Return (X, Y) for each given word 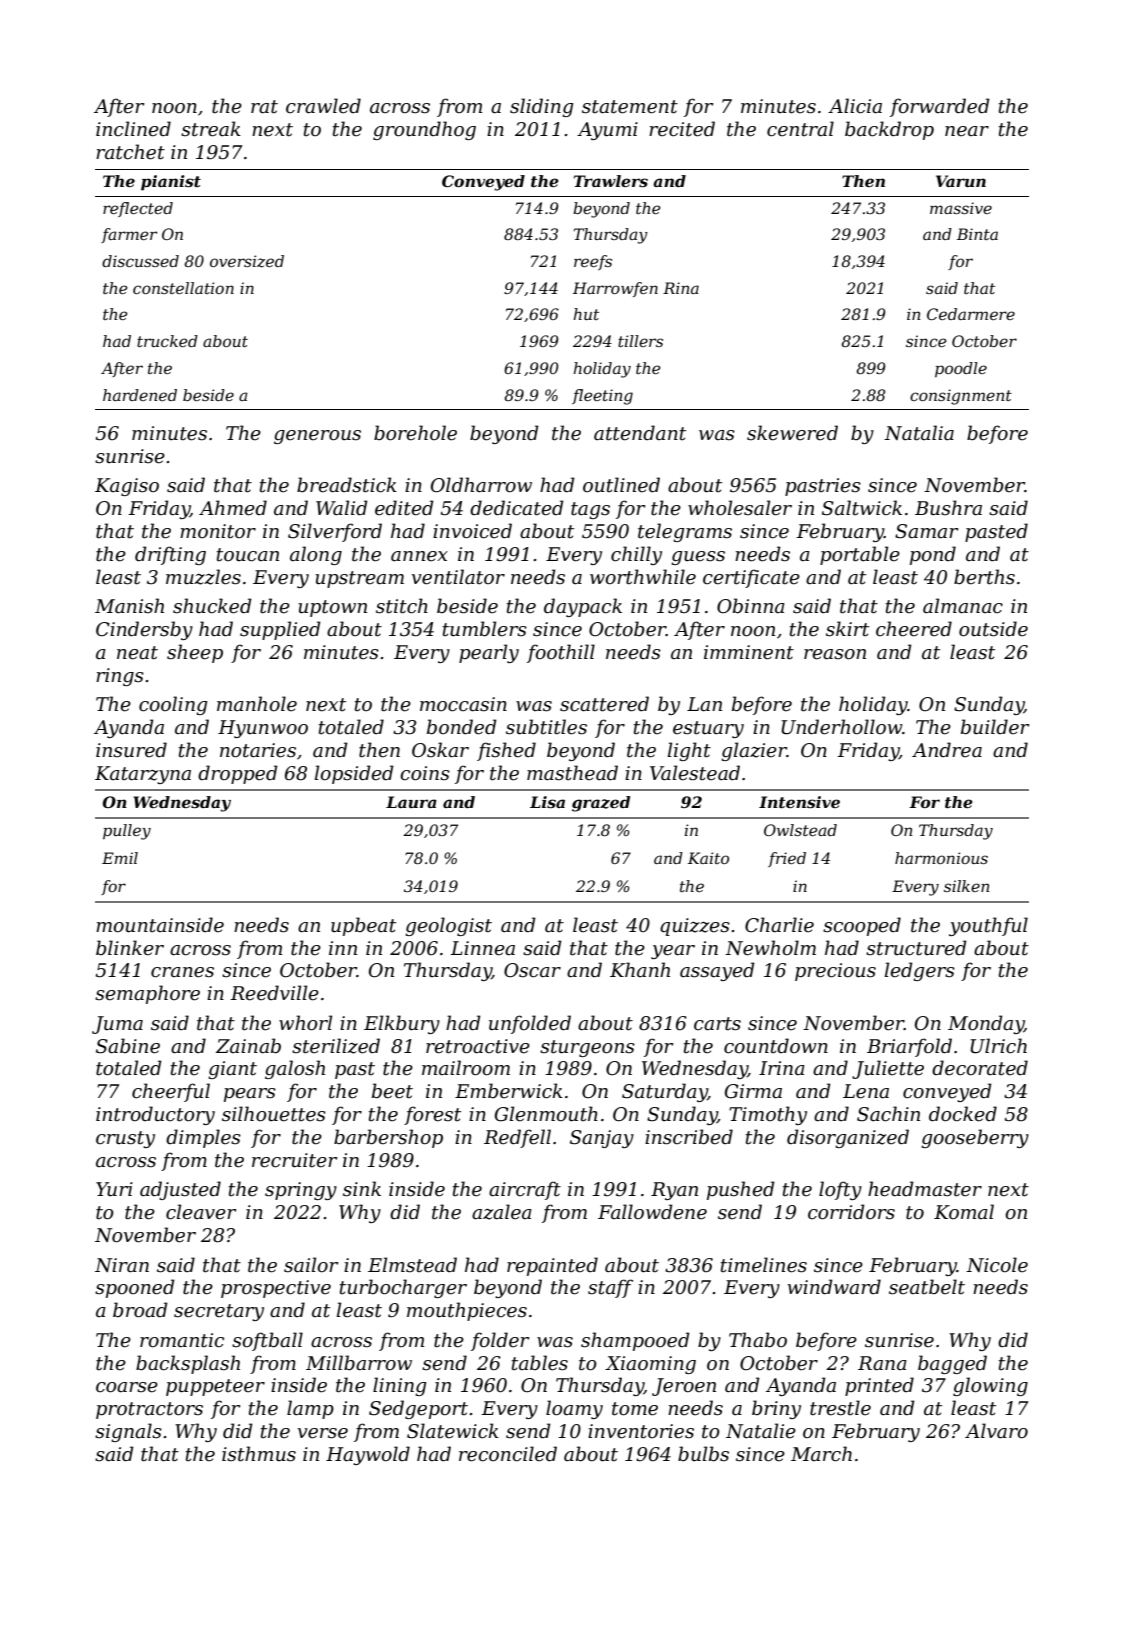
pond (933, 555)
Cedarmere (971, 314)
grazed (601, 804)
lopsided (354, 774)
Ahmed (233, 508)
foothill (561, 653)
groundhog (424, 130)
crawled (323, 106)
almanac (963, 606)
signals (128, 1432)
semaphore (147, 994)
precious (835, 972)
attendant (640, 433)
